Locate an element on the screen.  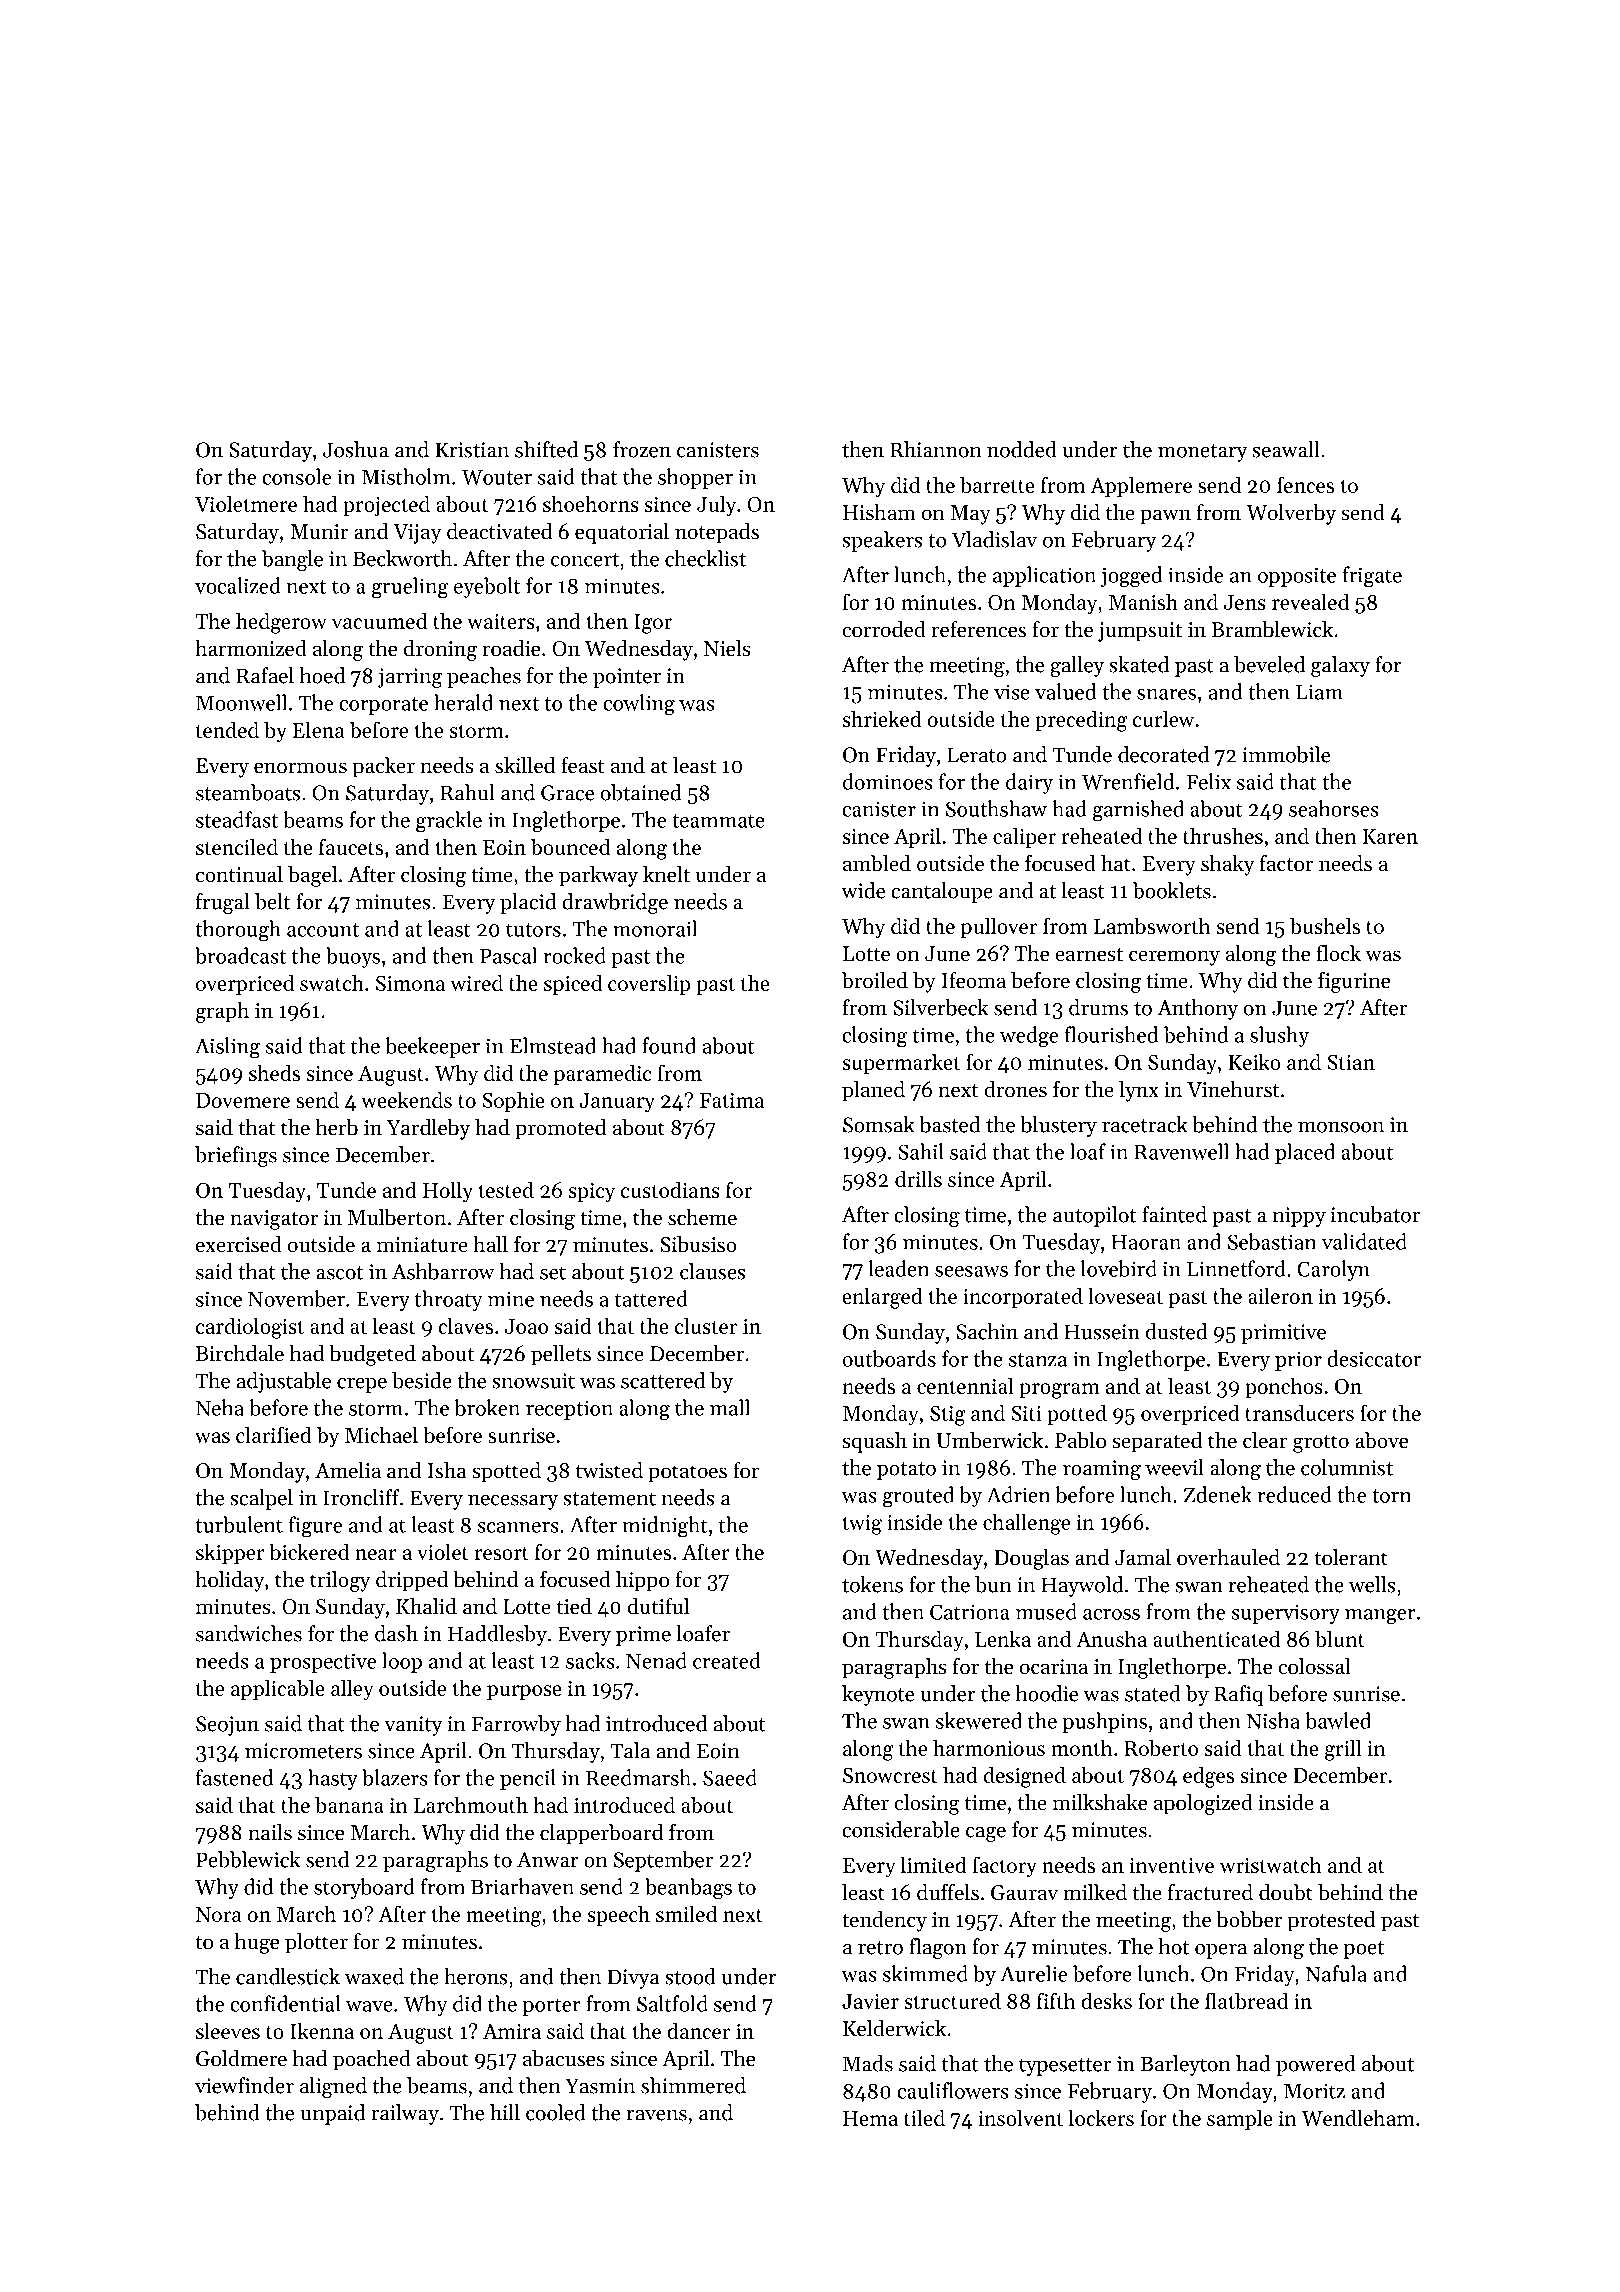
skewered is located at coordinates (979, 1720).
